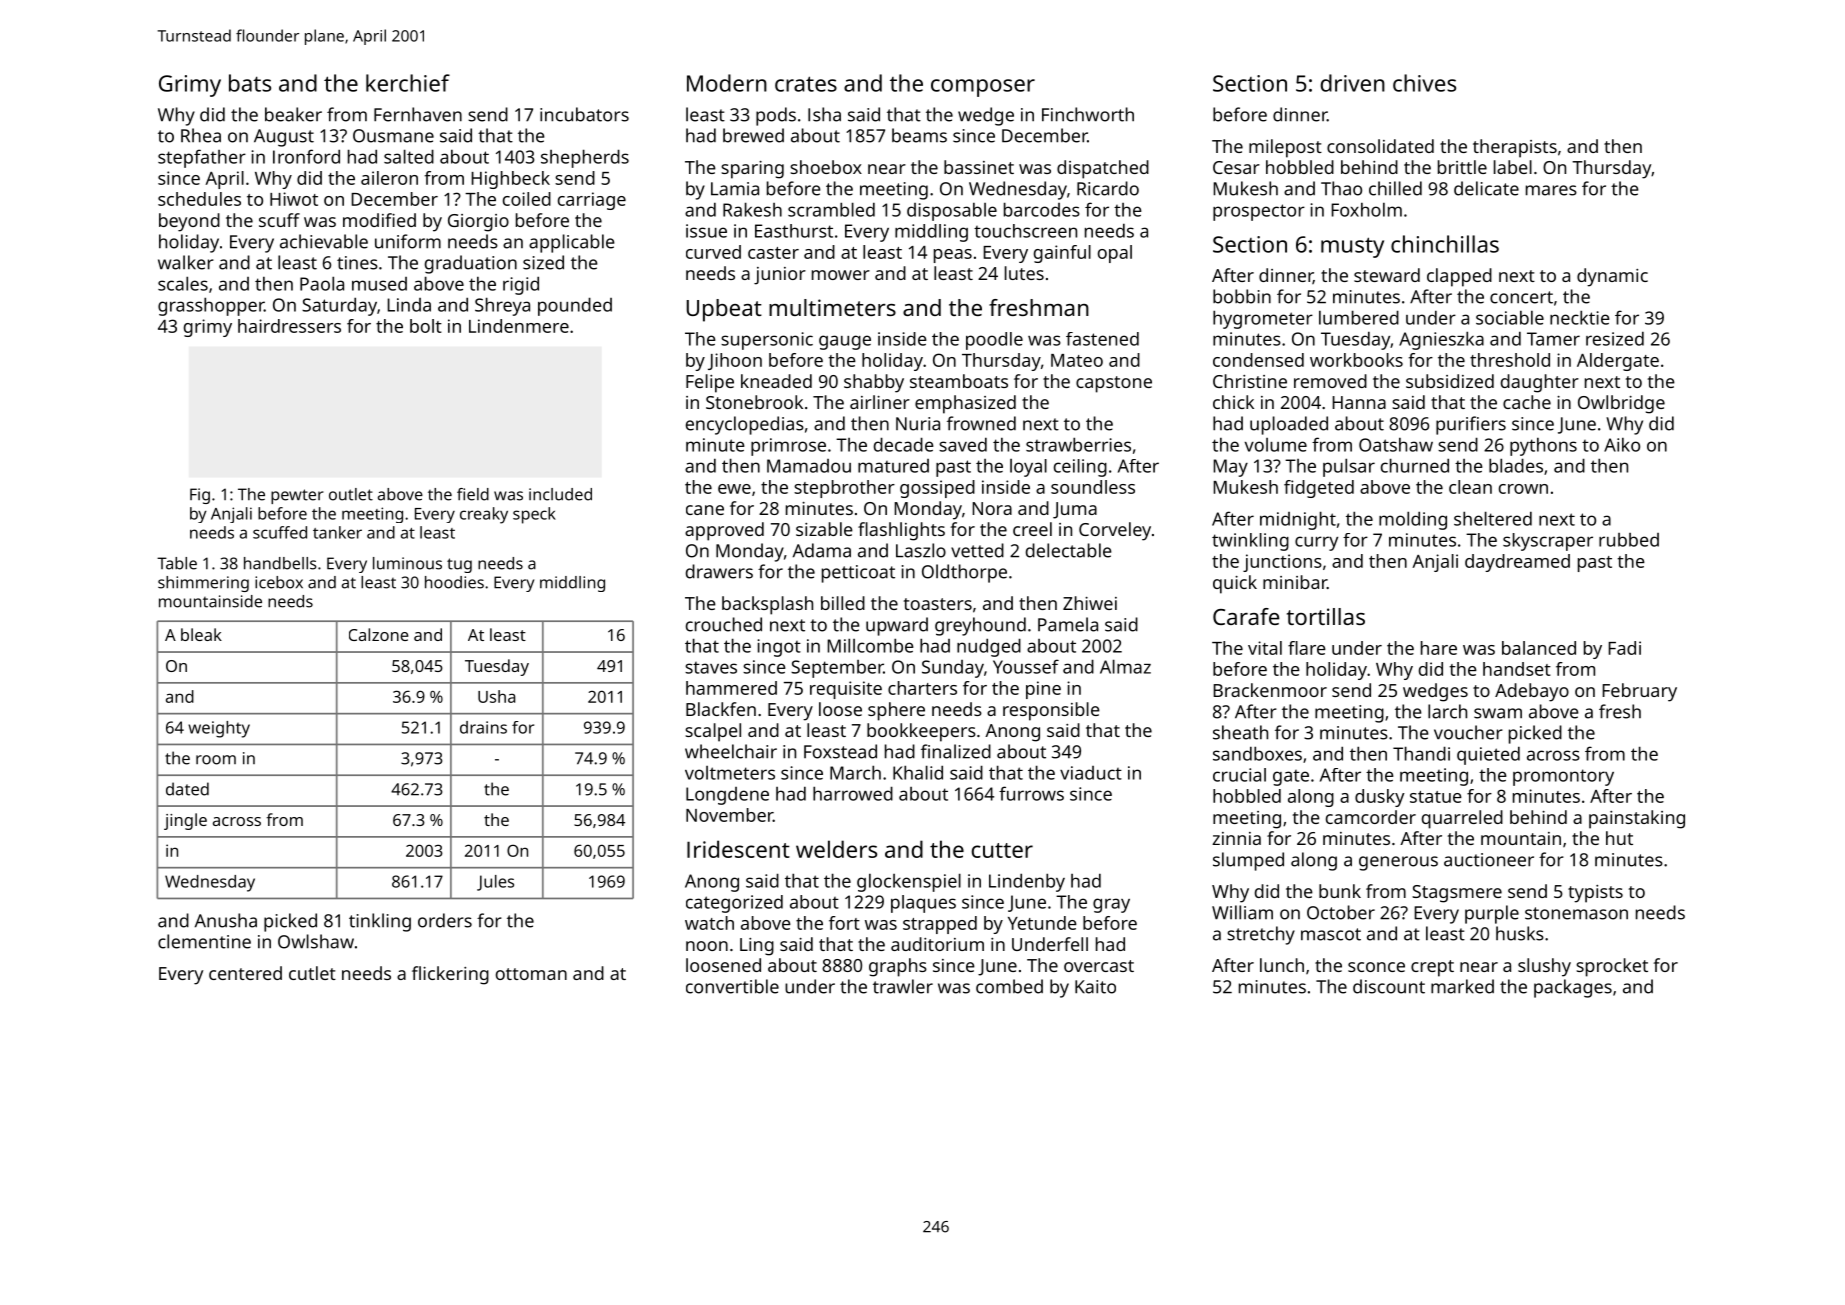  What do you see at coordinates (752, 170) in the screenshot?
I see `sparing` at bounding box center [752, 170].
